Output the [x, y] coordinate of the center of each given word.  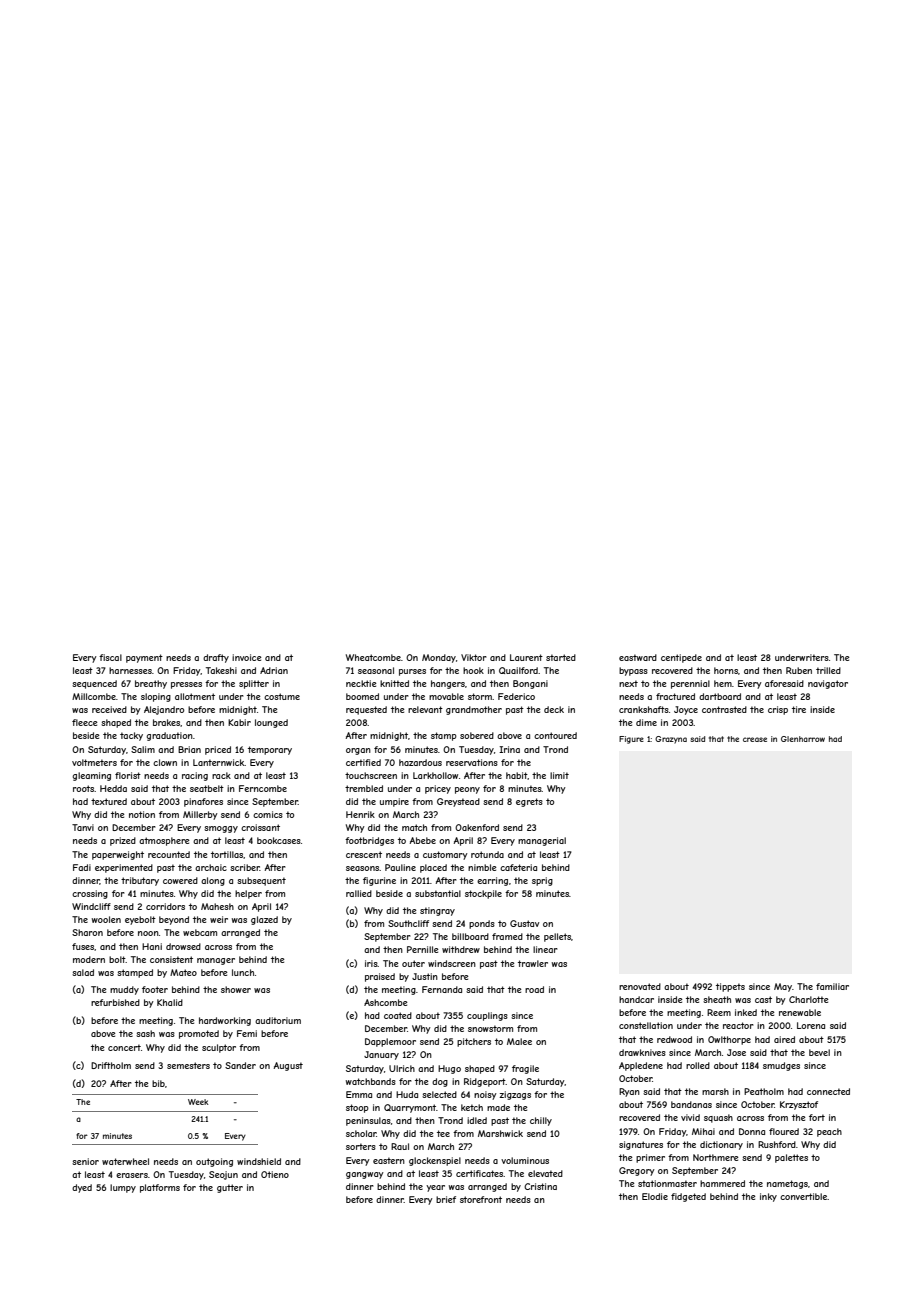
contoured [555, 735]
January [381, 1055]
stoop [357, 1108]
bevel [819, 1052]
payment [144, 658]
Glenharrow [803, 739]
